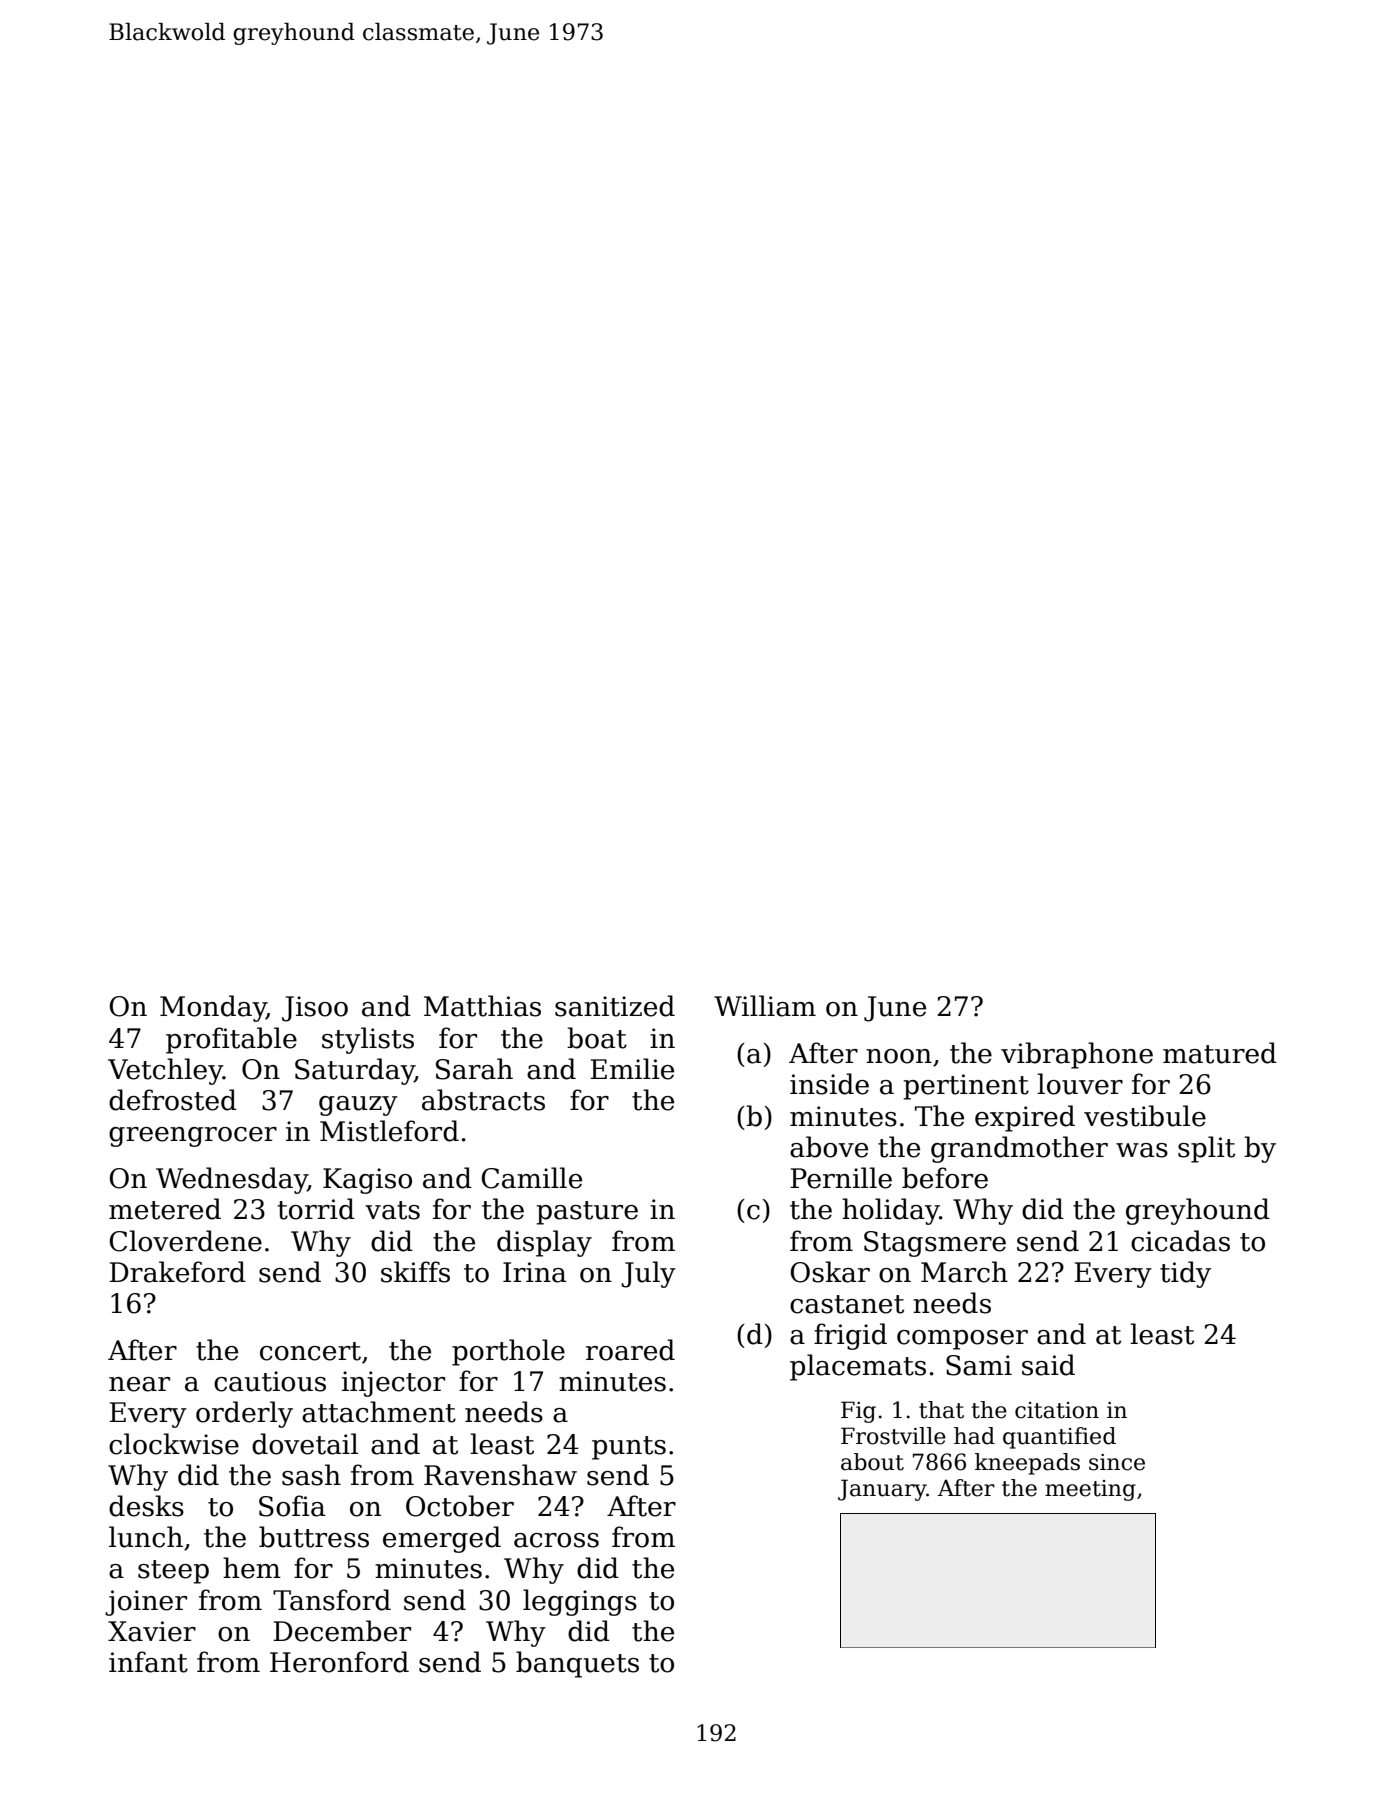 The height and width of the screenshot is (1799, 1390). What do you see at coordinates (1220, 1053) in the screenshot?
I see `matured` at bounding box center [1220, 1053].
